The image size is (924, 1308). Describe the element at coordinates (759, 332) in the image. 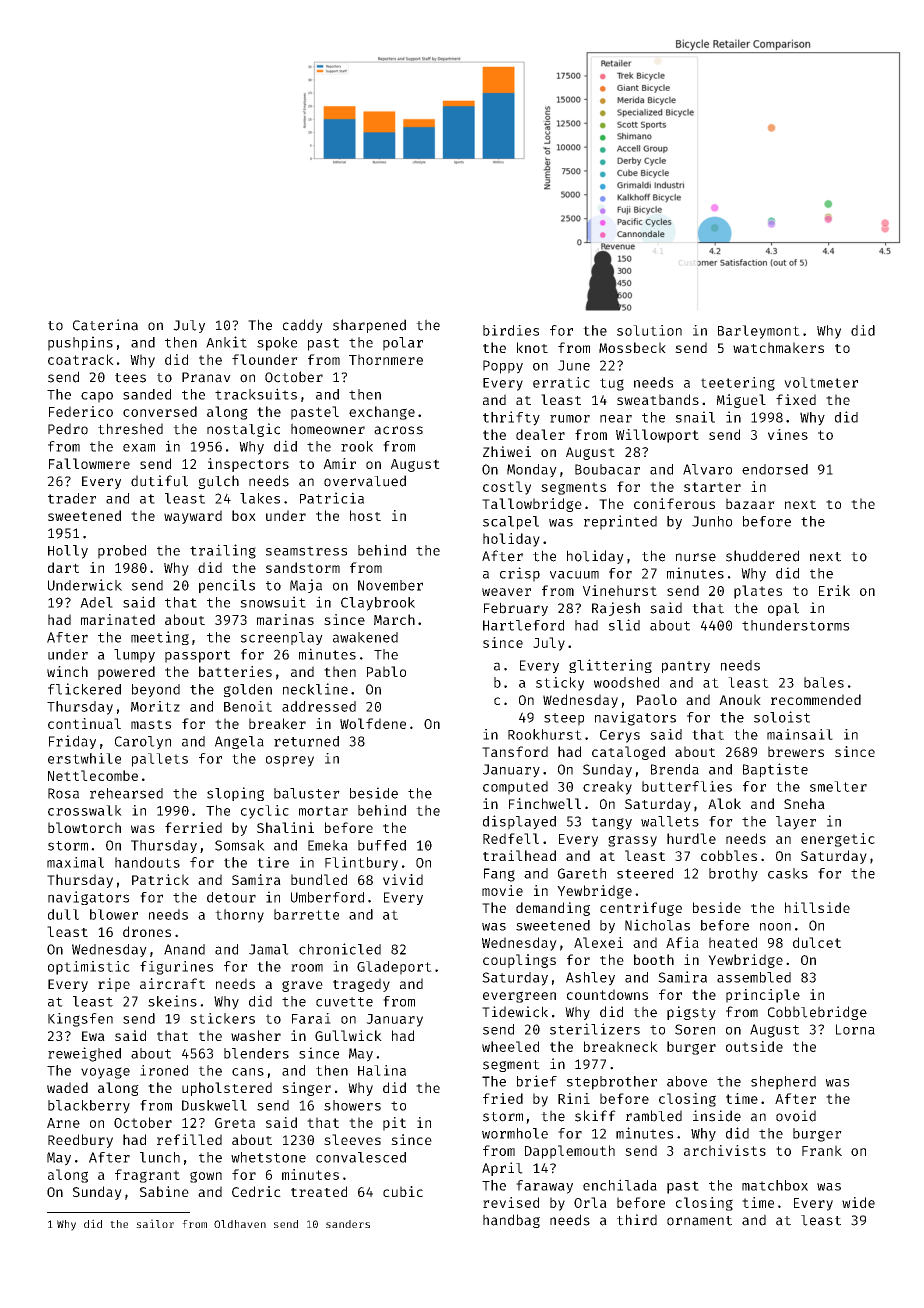

I see `Barleymont` at that location.
